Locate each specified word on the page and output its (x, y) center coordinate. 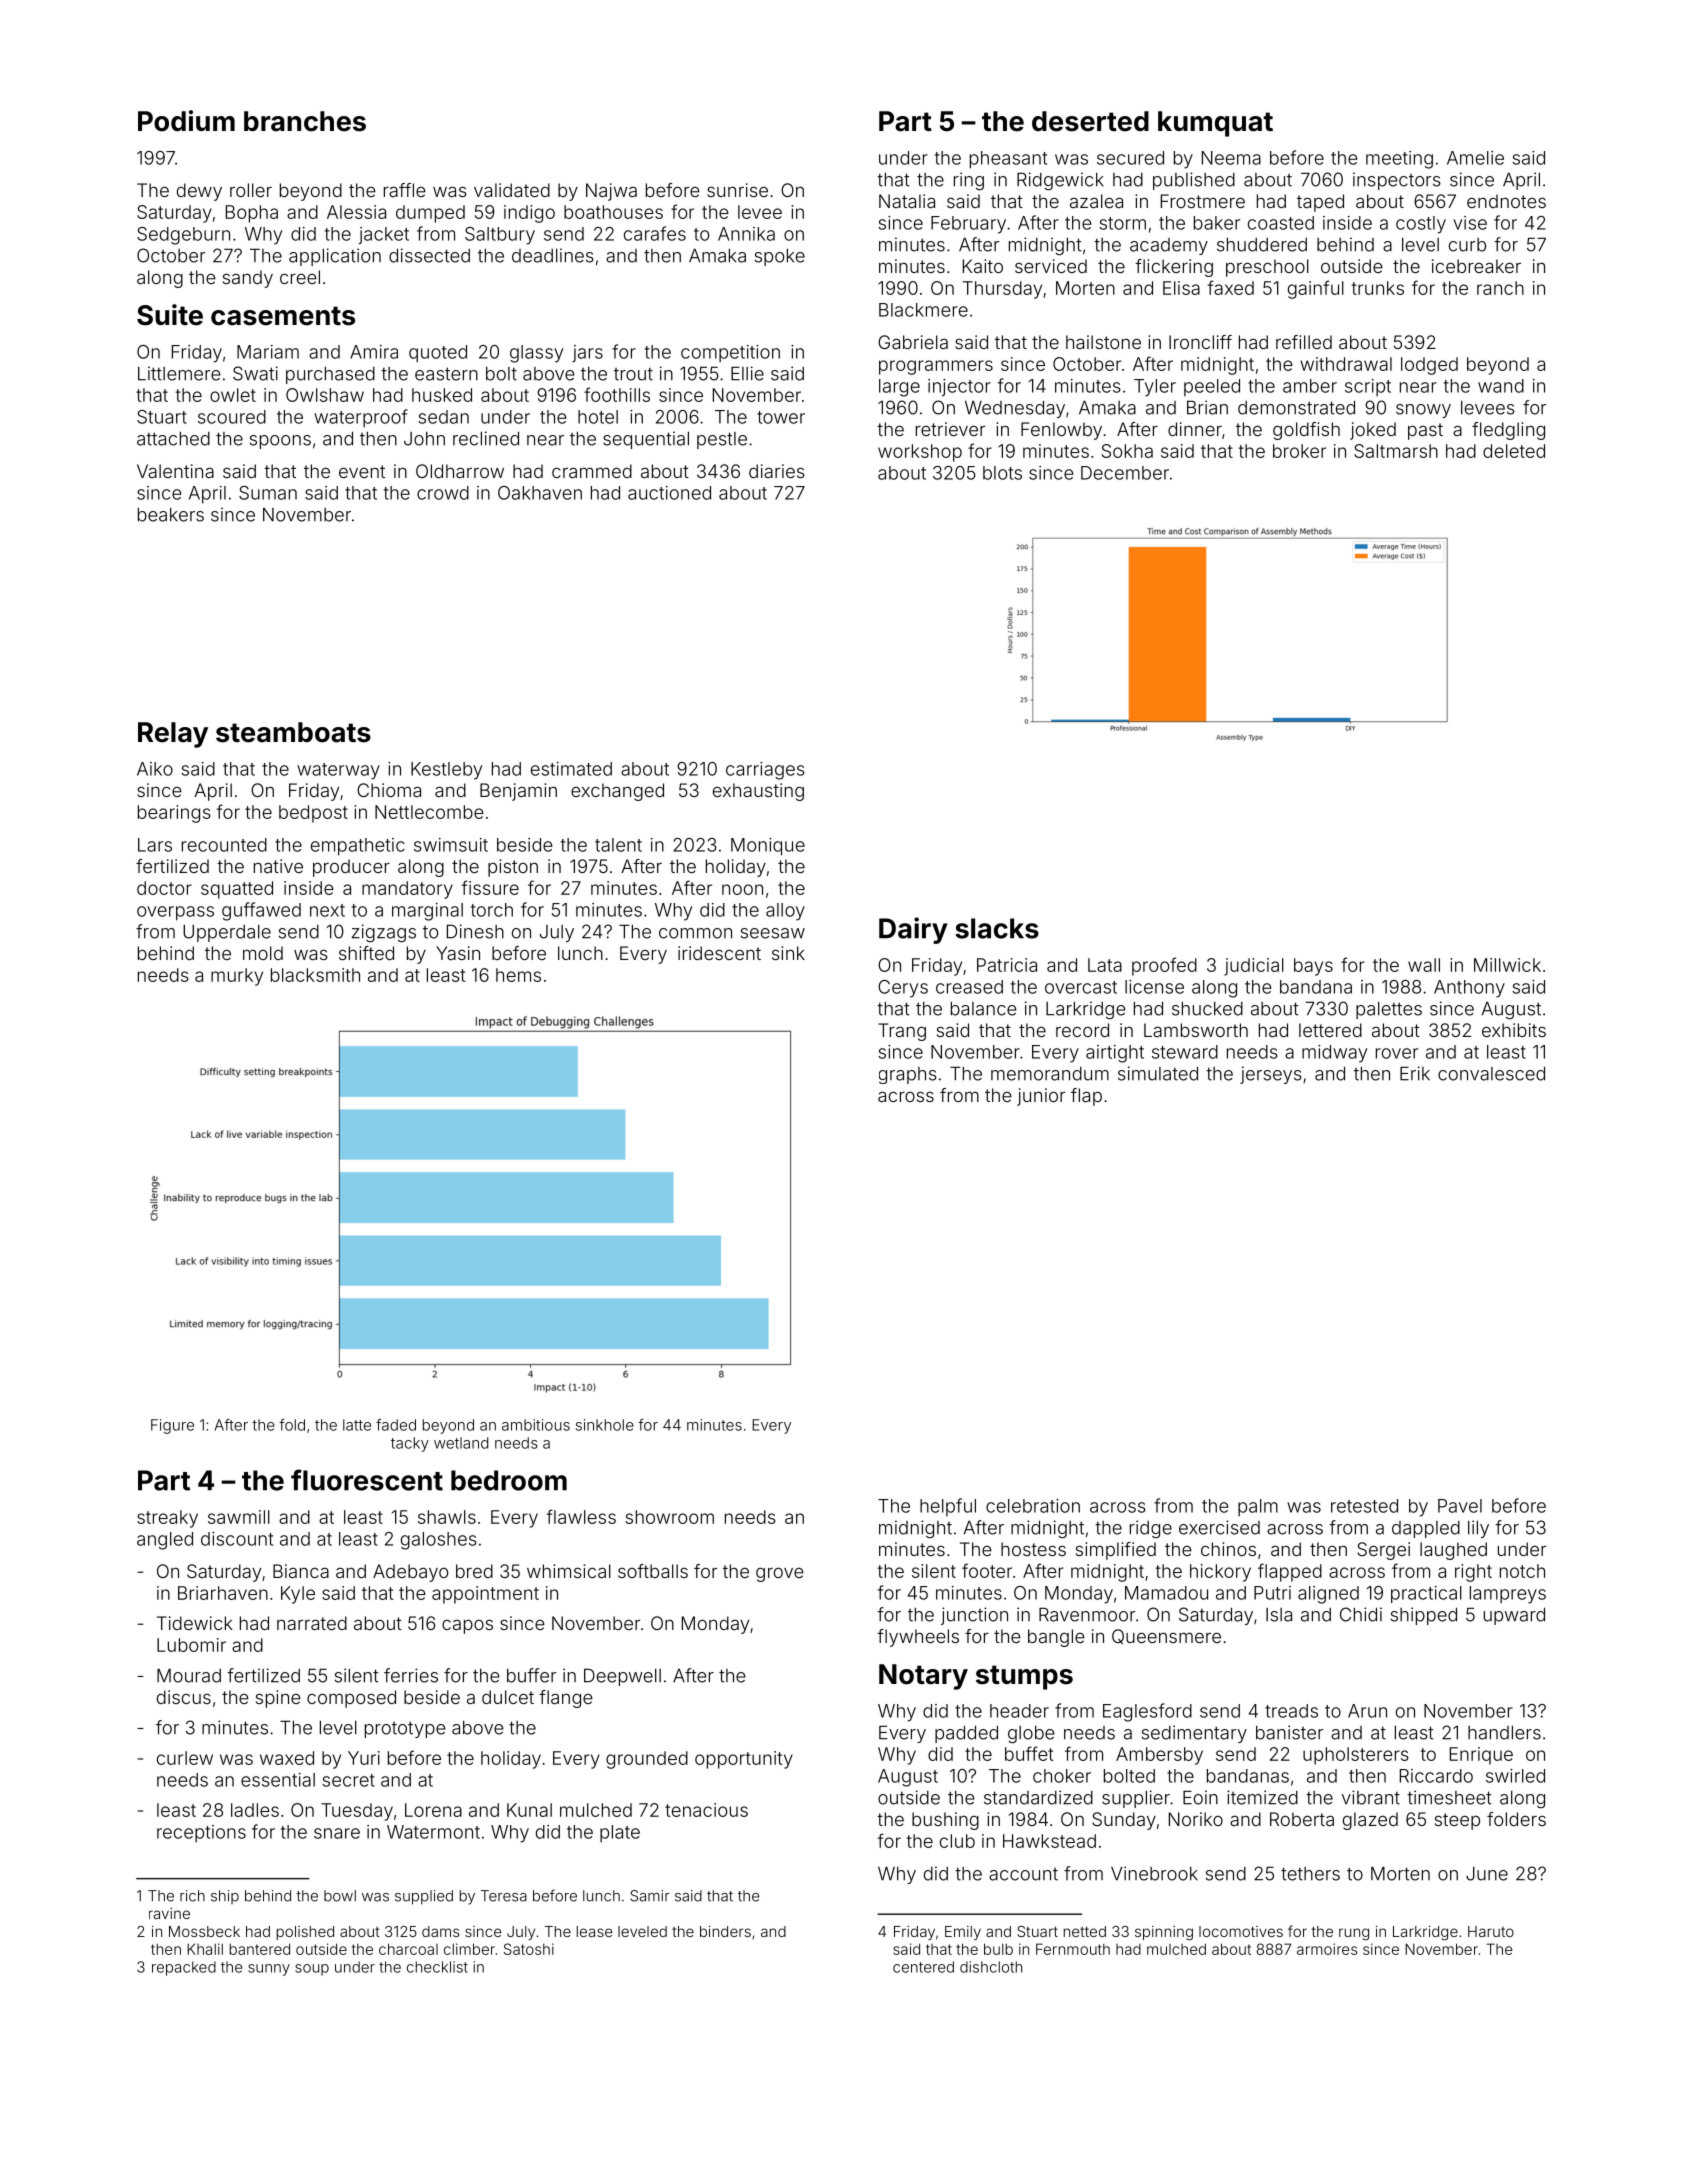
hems (518, 975)
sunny (269, 1970)
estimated (571, 769)
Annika (746, 234)
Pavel (1460, 1506)
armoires (1327, 1949)
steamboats (293, 732)
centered (923, 1967)
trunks (1378, 288)
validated (512, 190)
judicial (1254, 967)
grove (780, 1574)
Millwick (1507, 965)
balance (984, 1008)
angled (165, 1541)
